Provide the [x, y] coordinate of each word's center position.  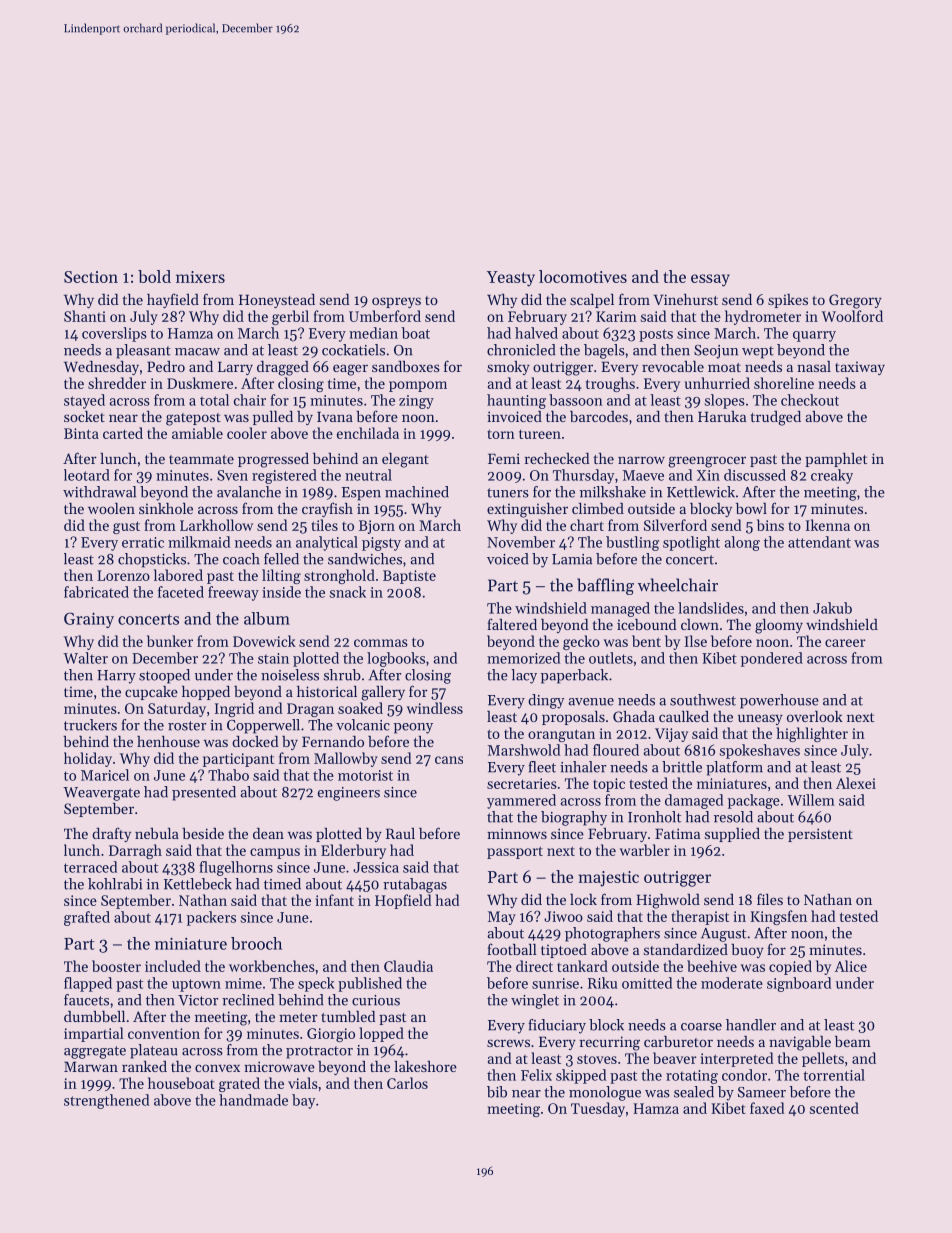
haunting [516, 401]
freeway [233, 593]
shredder [117, 383]
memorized [523, 658]
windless [435, 708]
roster [187, 726]
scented [834, 1108]
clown [700, 624]
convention [164, 1033]
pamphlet [836, 460]
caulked [684, 716]
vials [303, 1083]
